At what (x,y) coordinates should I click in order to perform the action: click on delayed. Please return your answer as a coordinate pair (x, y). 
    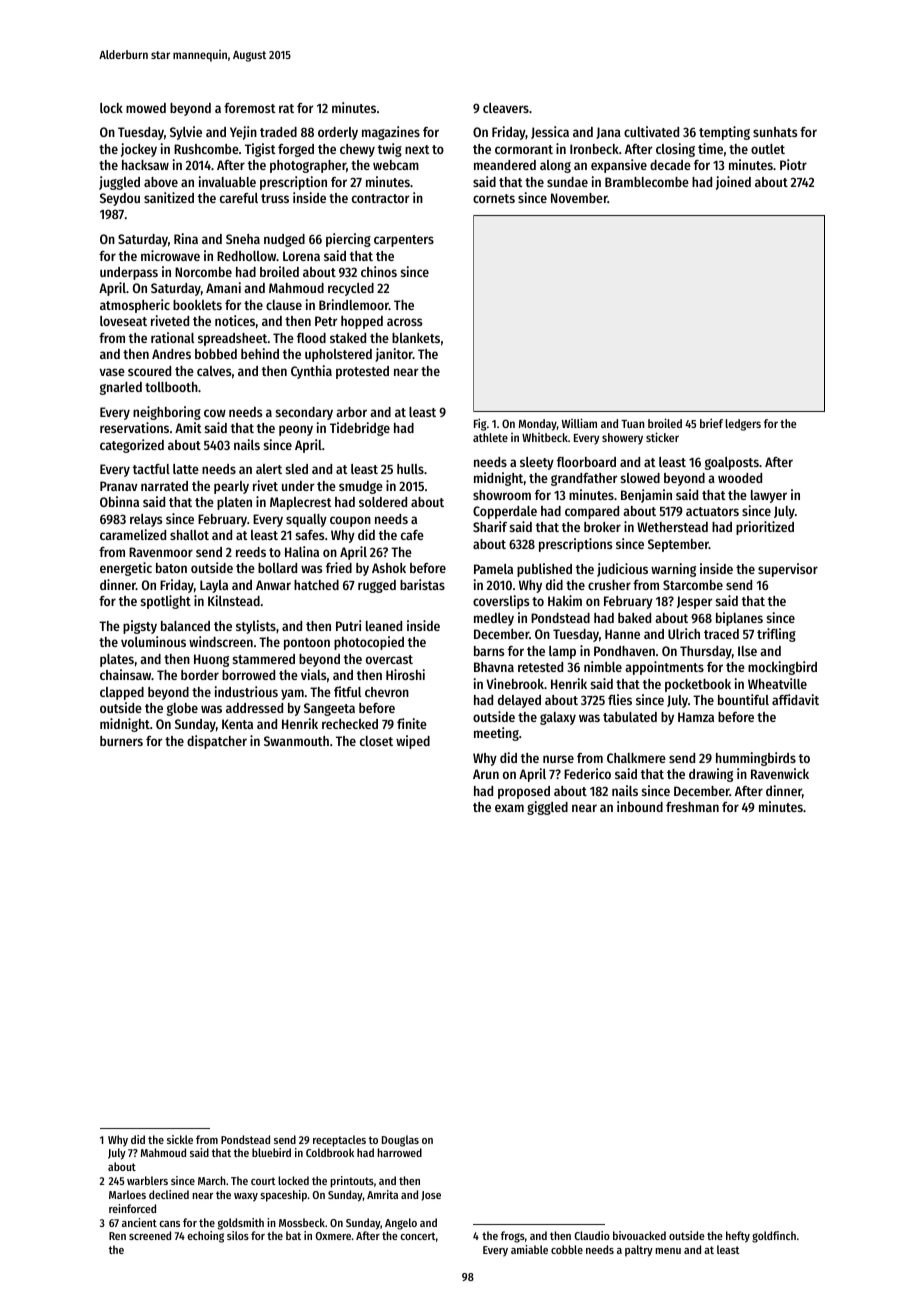
    Looking at the image, I should click on (519, 701).
